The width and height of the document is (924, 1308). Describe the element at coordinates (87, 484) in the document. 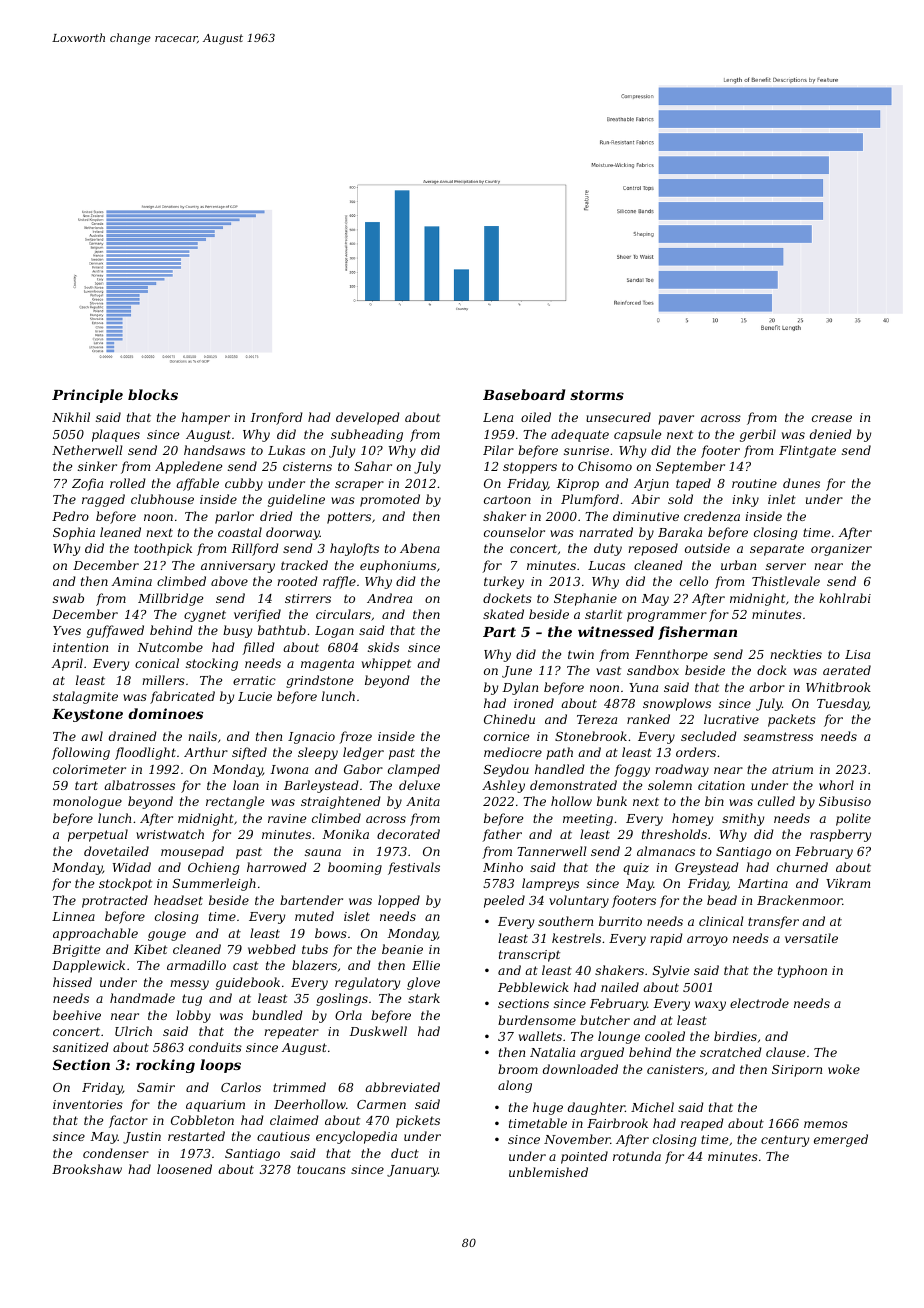

I see `Zofia` at that location.
